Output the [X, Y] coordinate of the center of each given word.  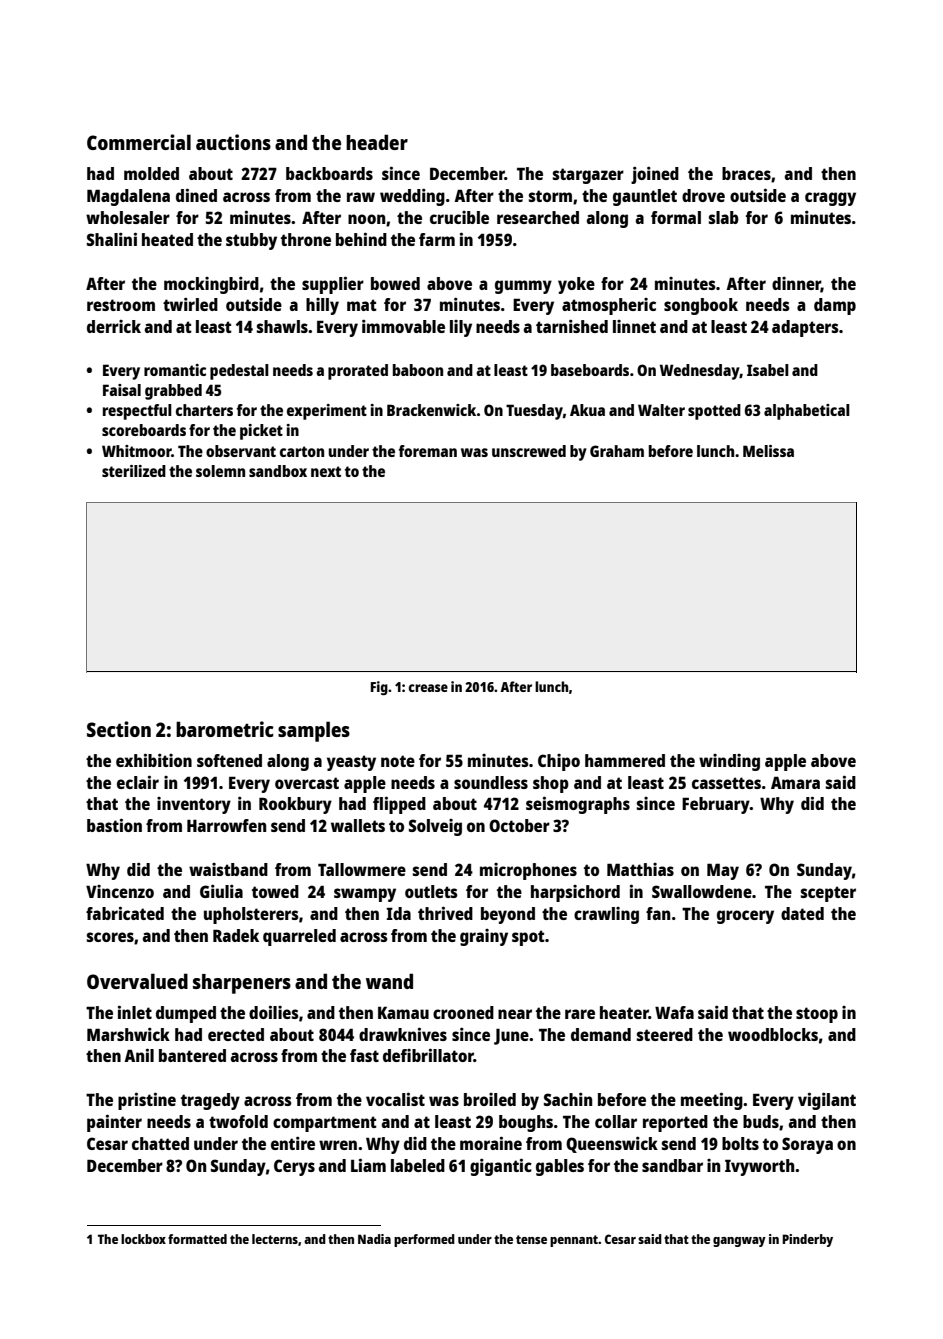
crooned [463, 1012]
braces [746, 173]
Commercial [139, 142]
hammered [625, 760]
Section [119, 729]
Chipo [559, 762]
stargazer [588, 176]
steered [665, 1034]
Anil [139, 1055]
